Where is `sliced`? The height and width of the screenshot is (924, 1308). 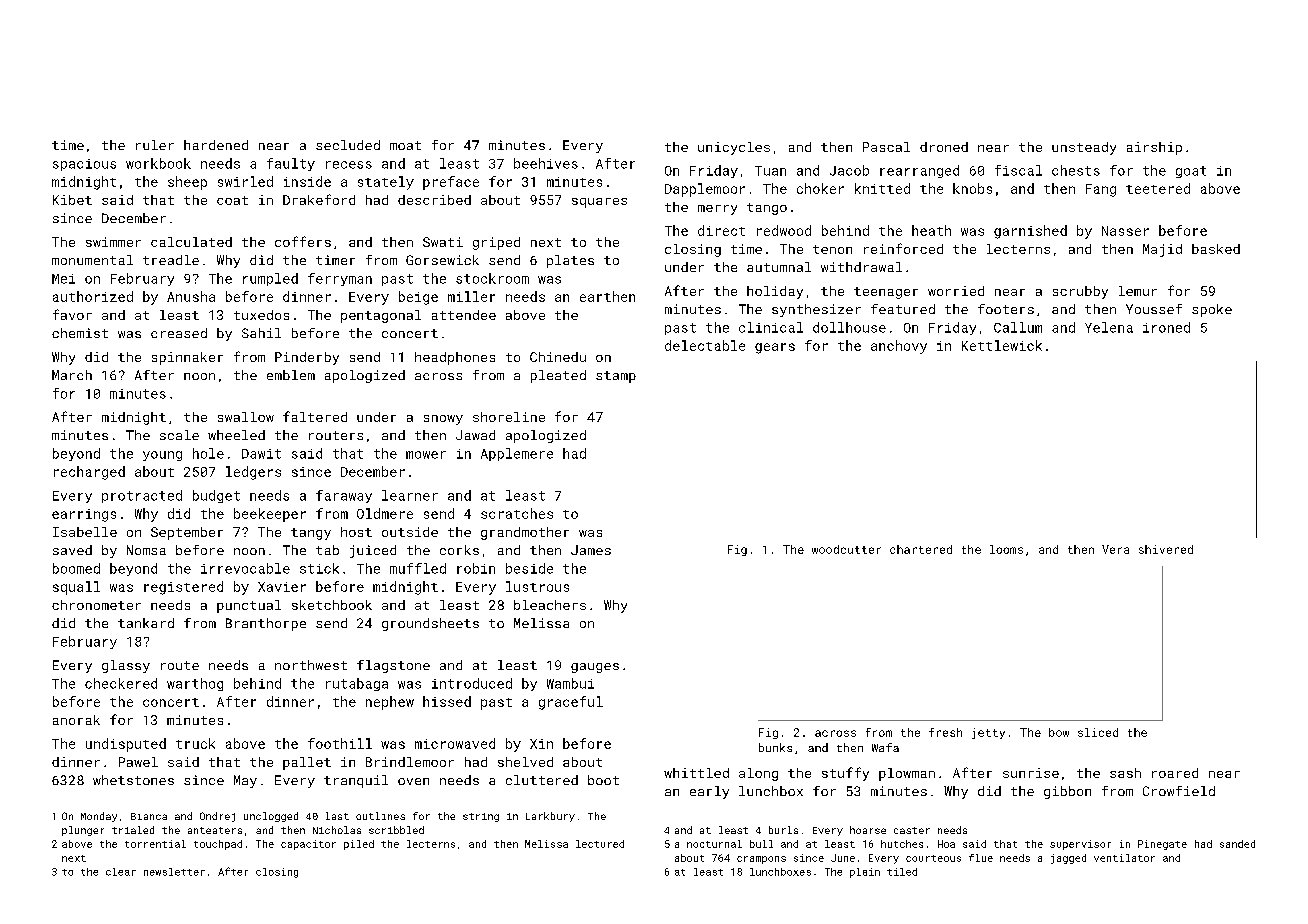 sliced is located at coordinates (1098, 732).
